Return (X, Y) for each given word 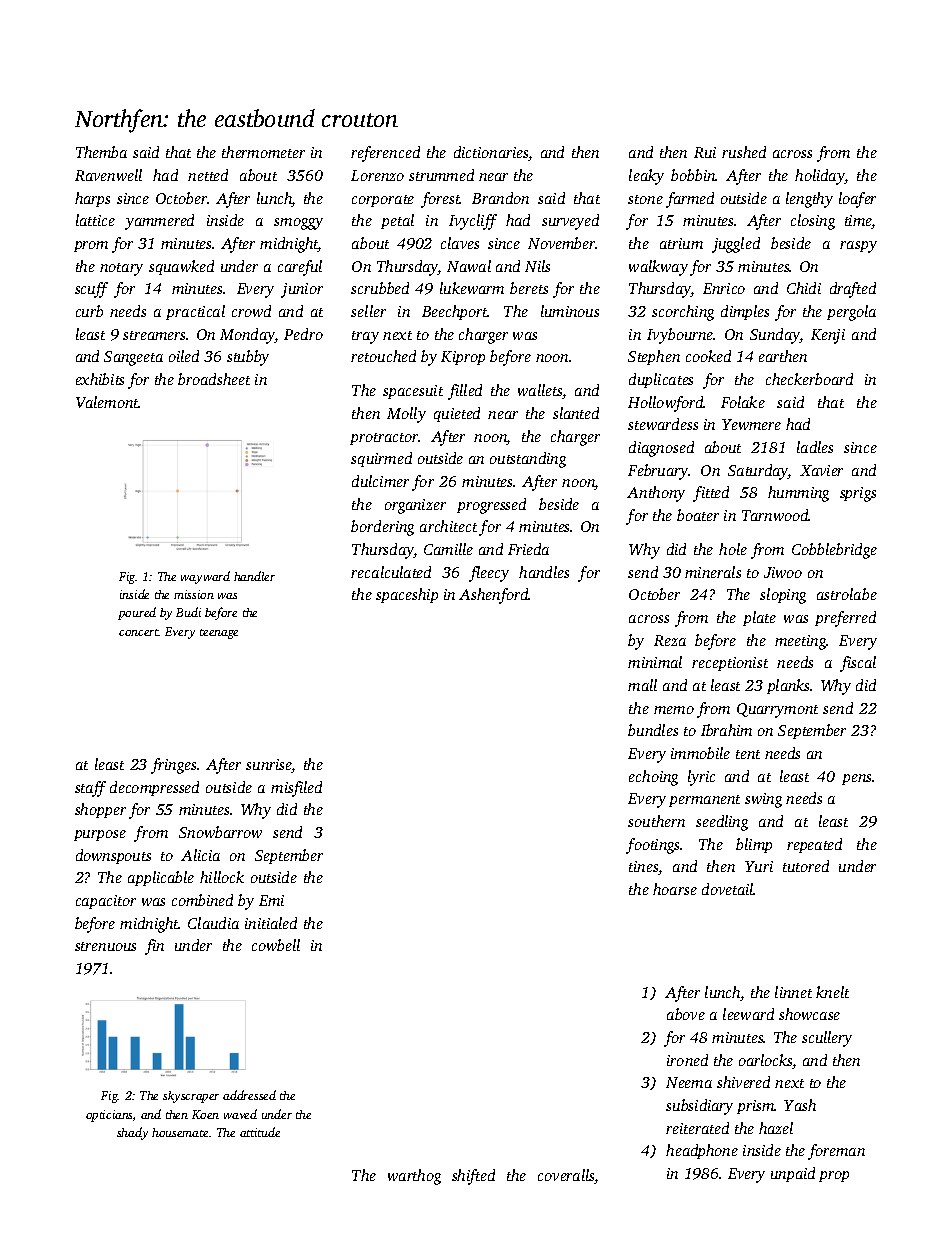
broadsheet (214, 379)
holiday (820, 177)
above (686, 1014)
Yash (800, 1105)
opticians (109, 1116)
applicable (161, 878)
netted (208, 175)
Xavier (821, 470)
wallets (540, 391)
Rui (705, 152)
